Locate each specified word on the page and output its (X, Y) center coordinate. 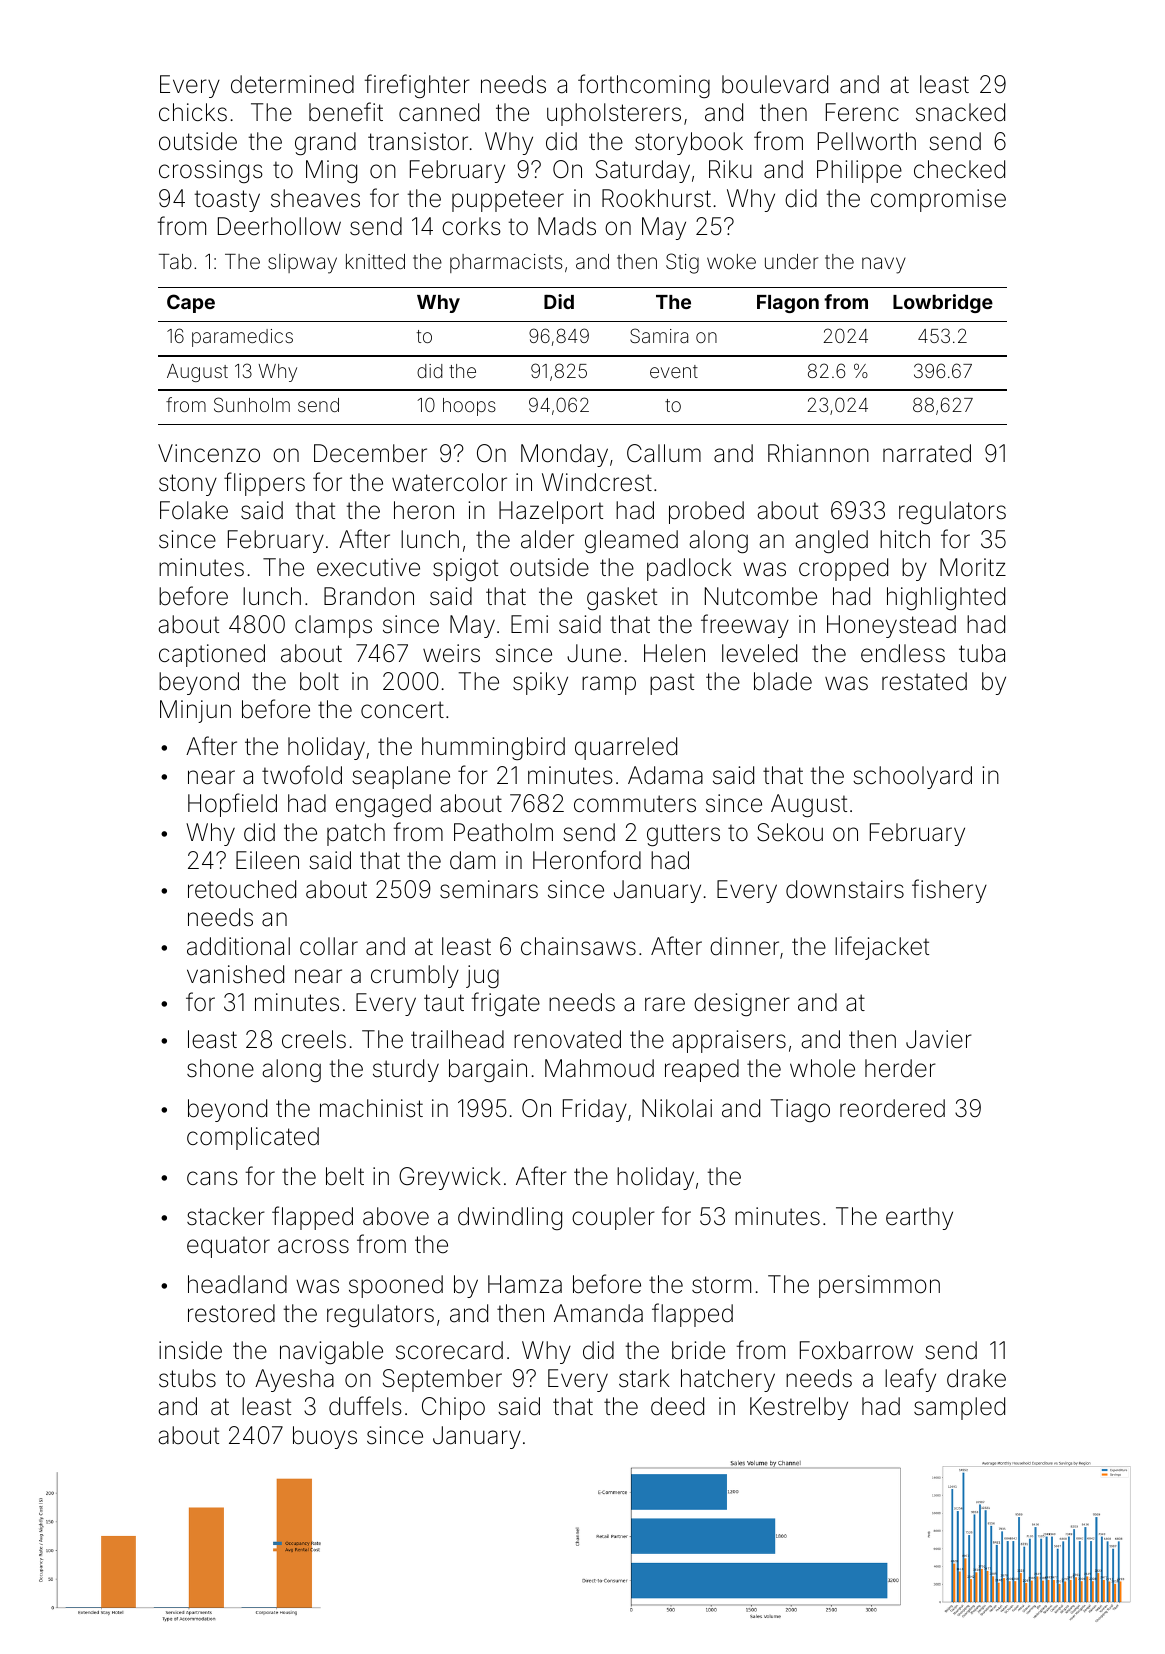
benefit (346, 112)
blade (783, 681)
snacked (960, 112)
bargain (488, 1070)
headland (237, 1284)
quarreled (626, 748)
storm (721, 1285)
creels (314, 1039)
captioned (212, 655)
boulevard (775, 84)
